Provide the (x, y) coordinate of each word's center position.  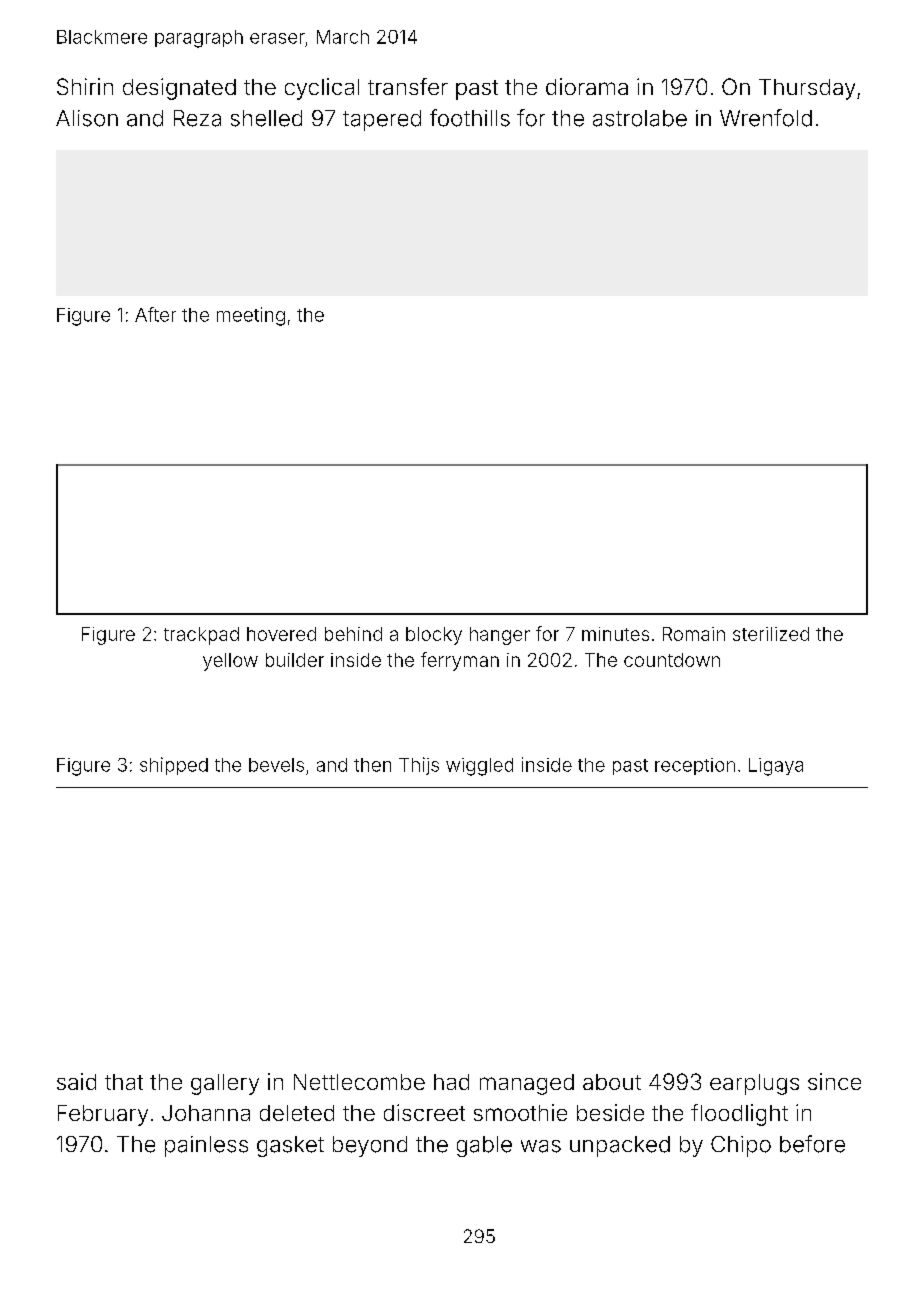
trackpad (201, 636)
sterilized (771, 634)
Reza (197, 118)
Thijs (419, 766)
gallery (225, 1084)
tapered (382, 120)
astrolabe (640, 118)
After (155, 314)
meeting (251, 316)
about (612, 1082)
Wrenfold (766, 118)
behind (353, 634)
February (103, 1115)
